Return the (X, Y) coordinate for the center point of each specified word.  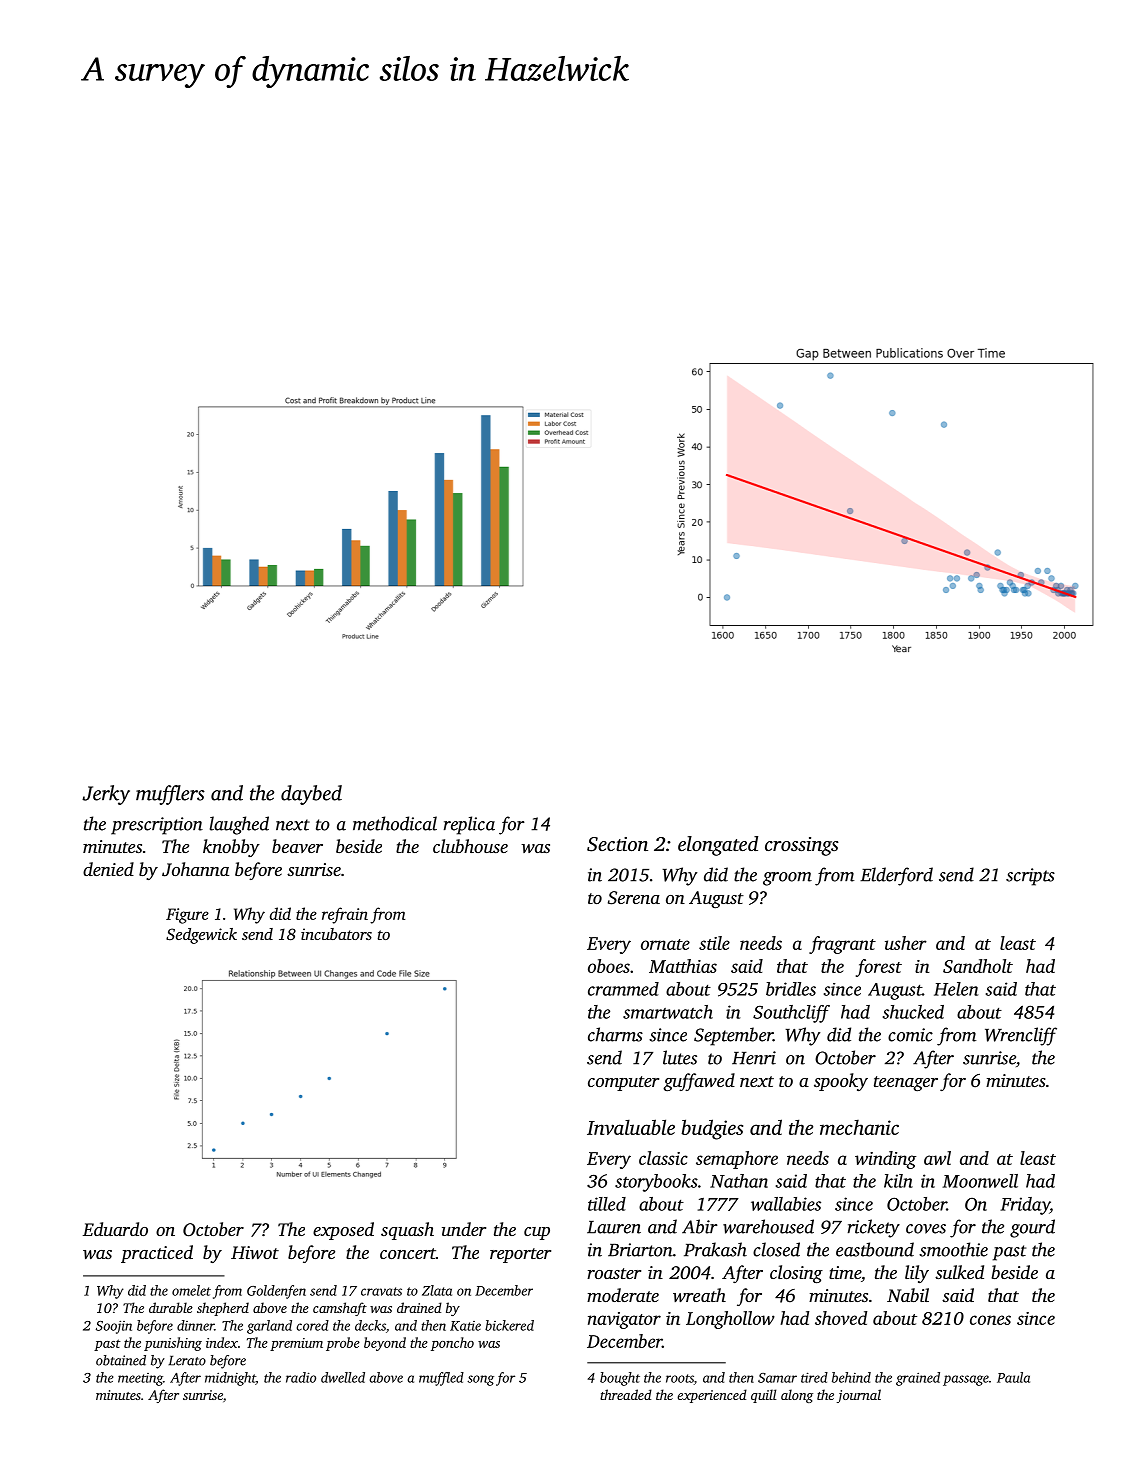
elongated (718, 846)
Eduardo (115, 1229)
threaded (626, 1394)
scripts (1030, 877)
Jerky (106, 795)
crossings (802, 846)
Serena (634, 898)
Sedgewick (201, 936)
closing (796, 1274)
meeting (140, 1379)
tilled (607, 1204)
